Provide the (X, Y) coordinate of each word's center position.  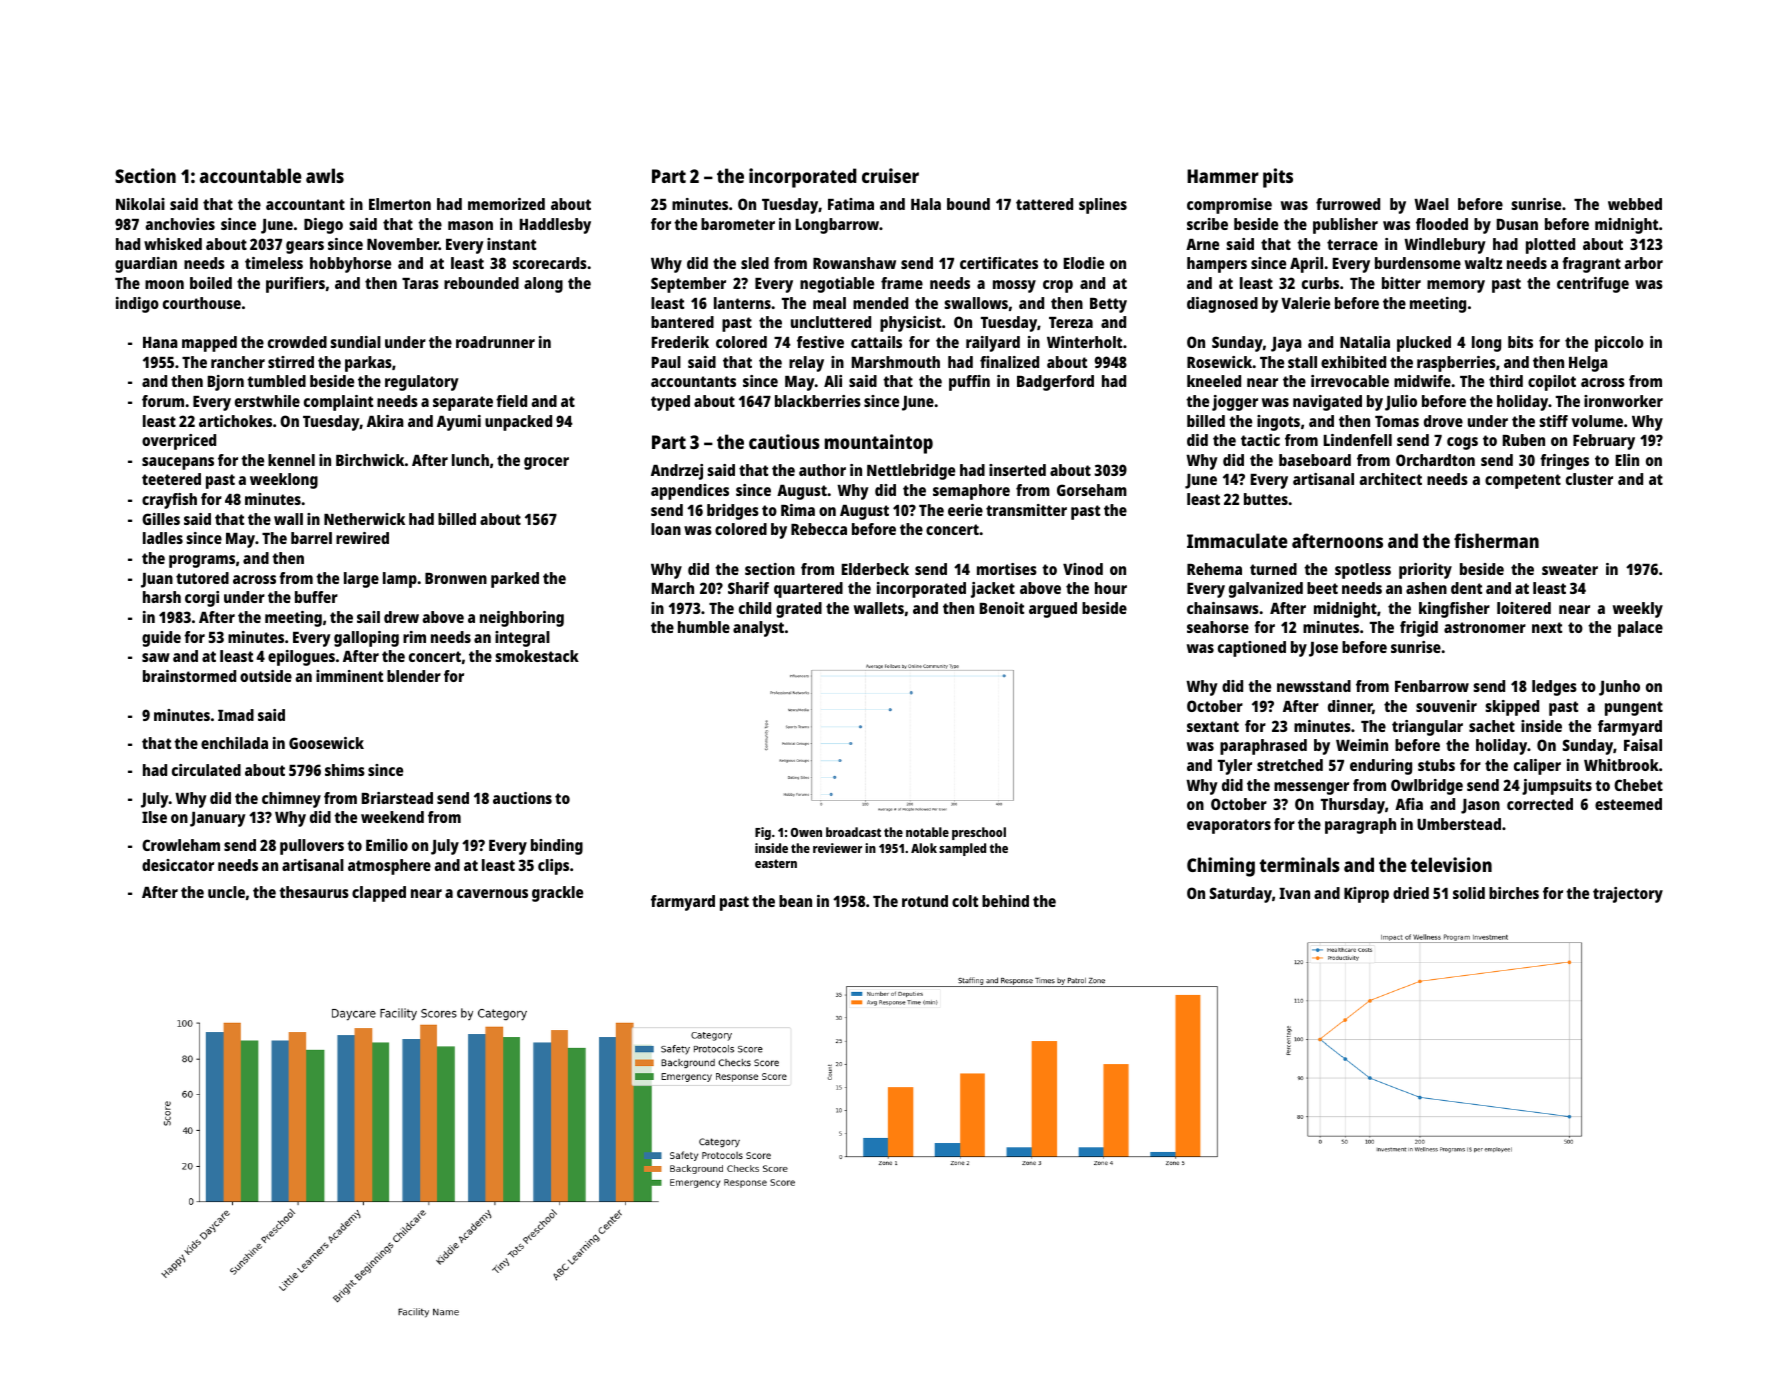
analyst (758, 629)
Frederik (680, 342)
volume (1597, 421)
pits (1278, 178)
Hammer (1223, 176)
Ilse (154, 817)
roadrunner (495, 342)
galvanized (1266, 590)
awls (325, 175)
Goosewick (326, 743)
